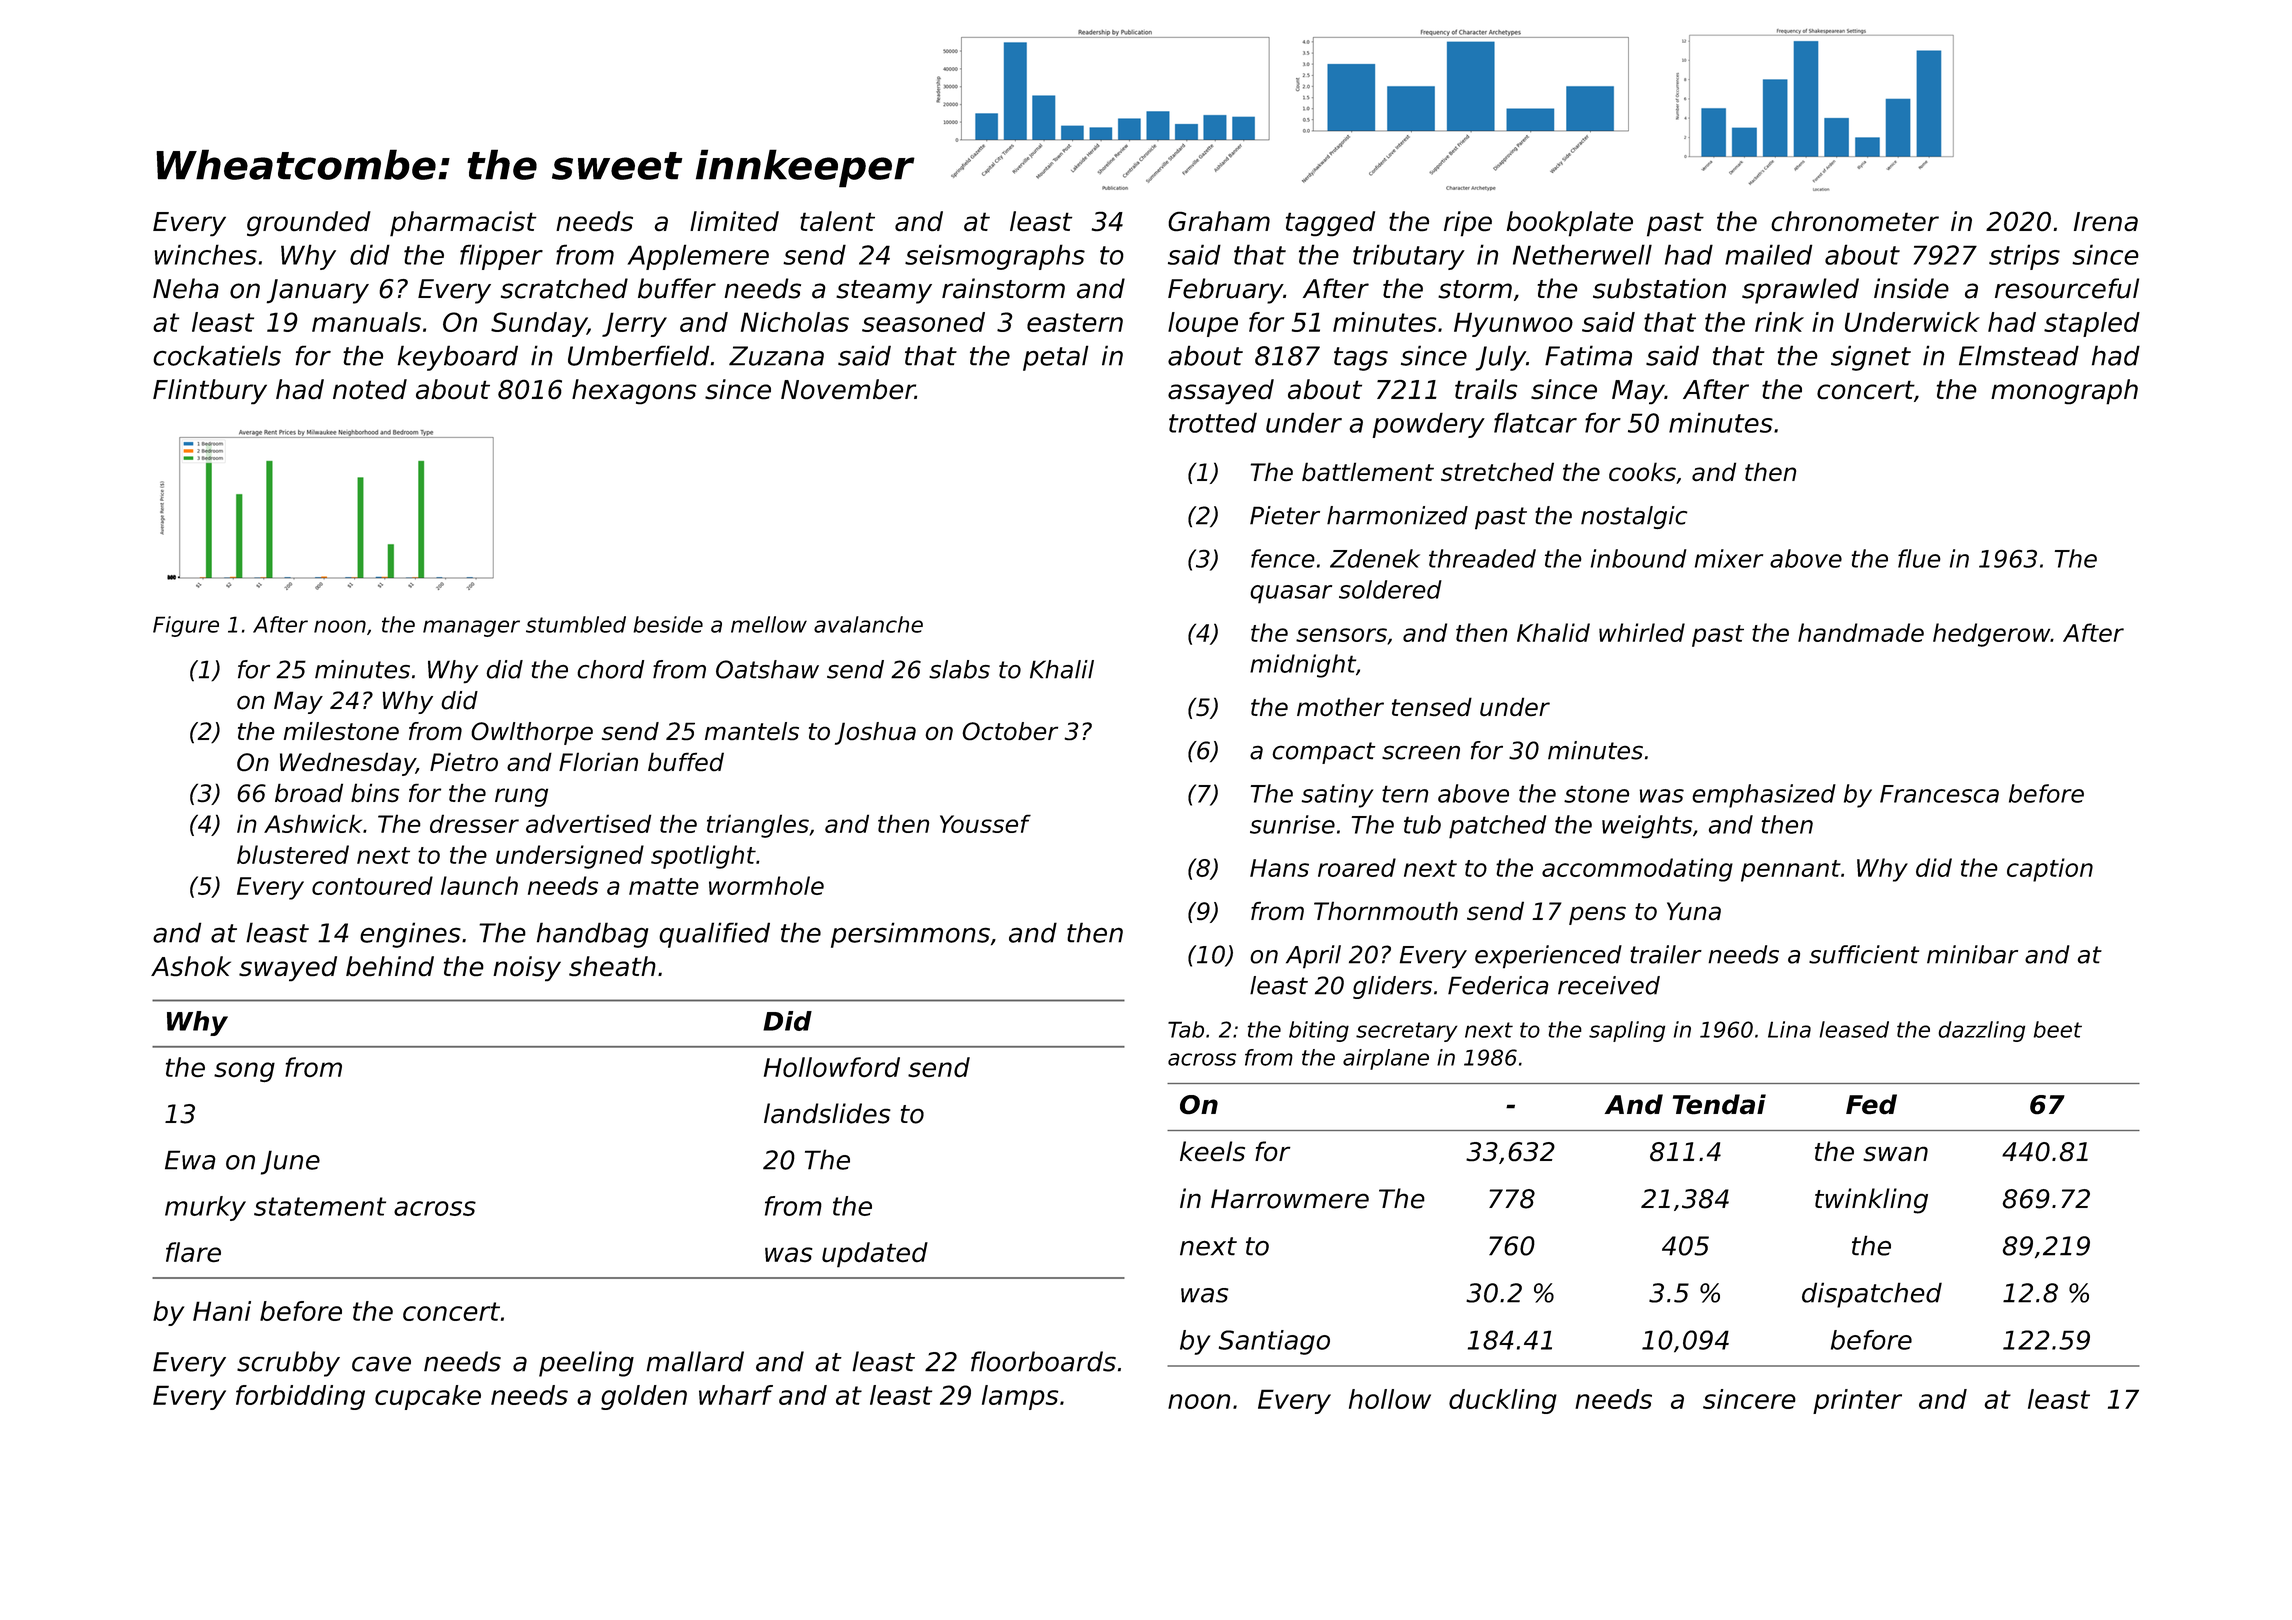  Describe the element at coordinates (1871, 1201) in the document. I see `twinkling` at that location.
